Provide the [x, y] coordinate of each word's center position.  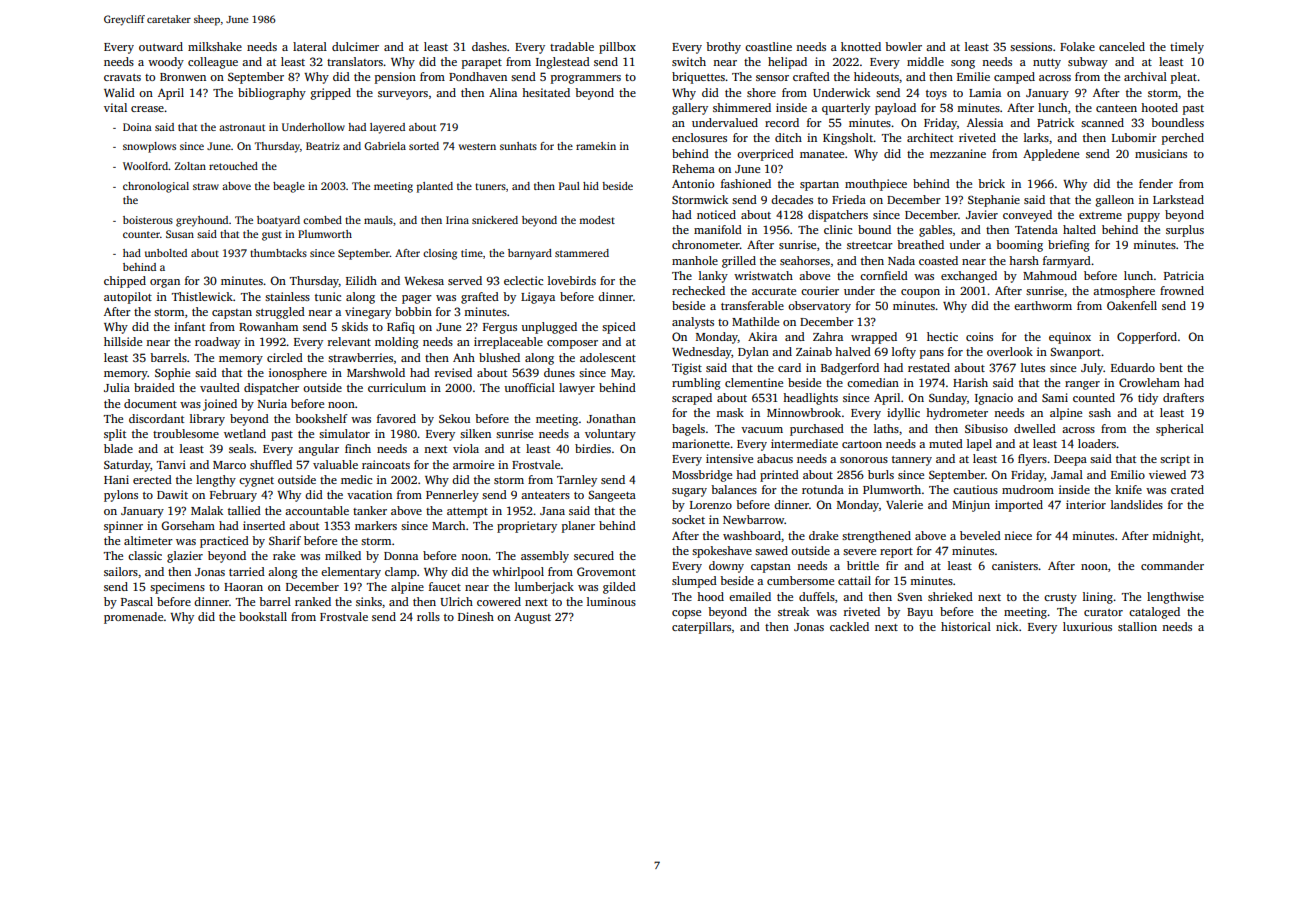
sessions [1031, 46]
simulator [344, 433]
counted [1094, 397]
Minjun [971, 506]
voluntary [610, 435]
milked [343, 555]
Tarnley [577, 481]
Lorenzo [711, 505]
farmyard [1067, 262]
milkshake [215, 46]
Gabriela [385, 146]
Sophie [172, 374]
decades [792, 199]
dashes [489, 46]
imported [1019, 506]
